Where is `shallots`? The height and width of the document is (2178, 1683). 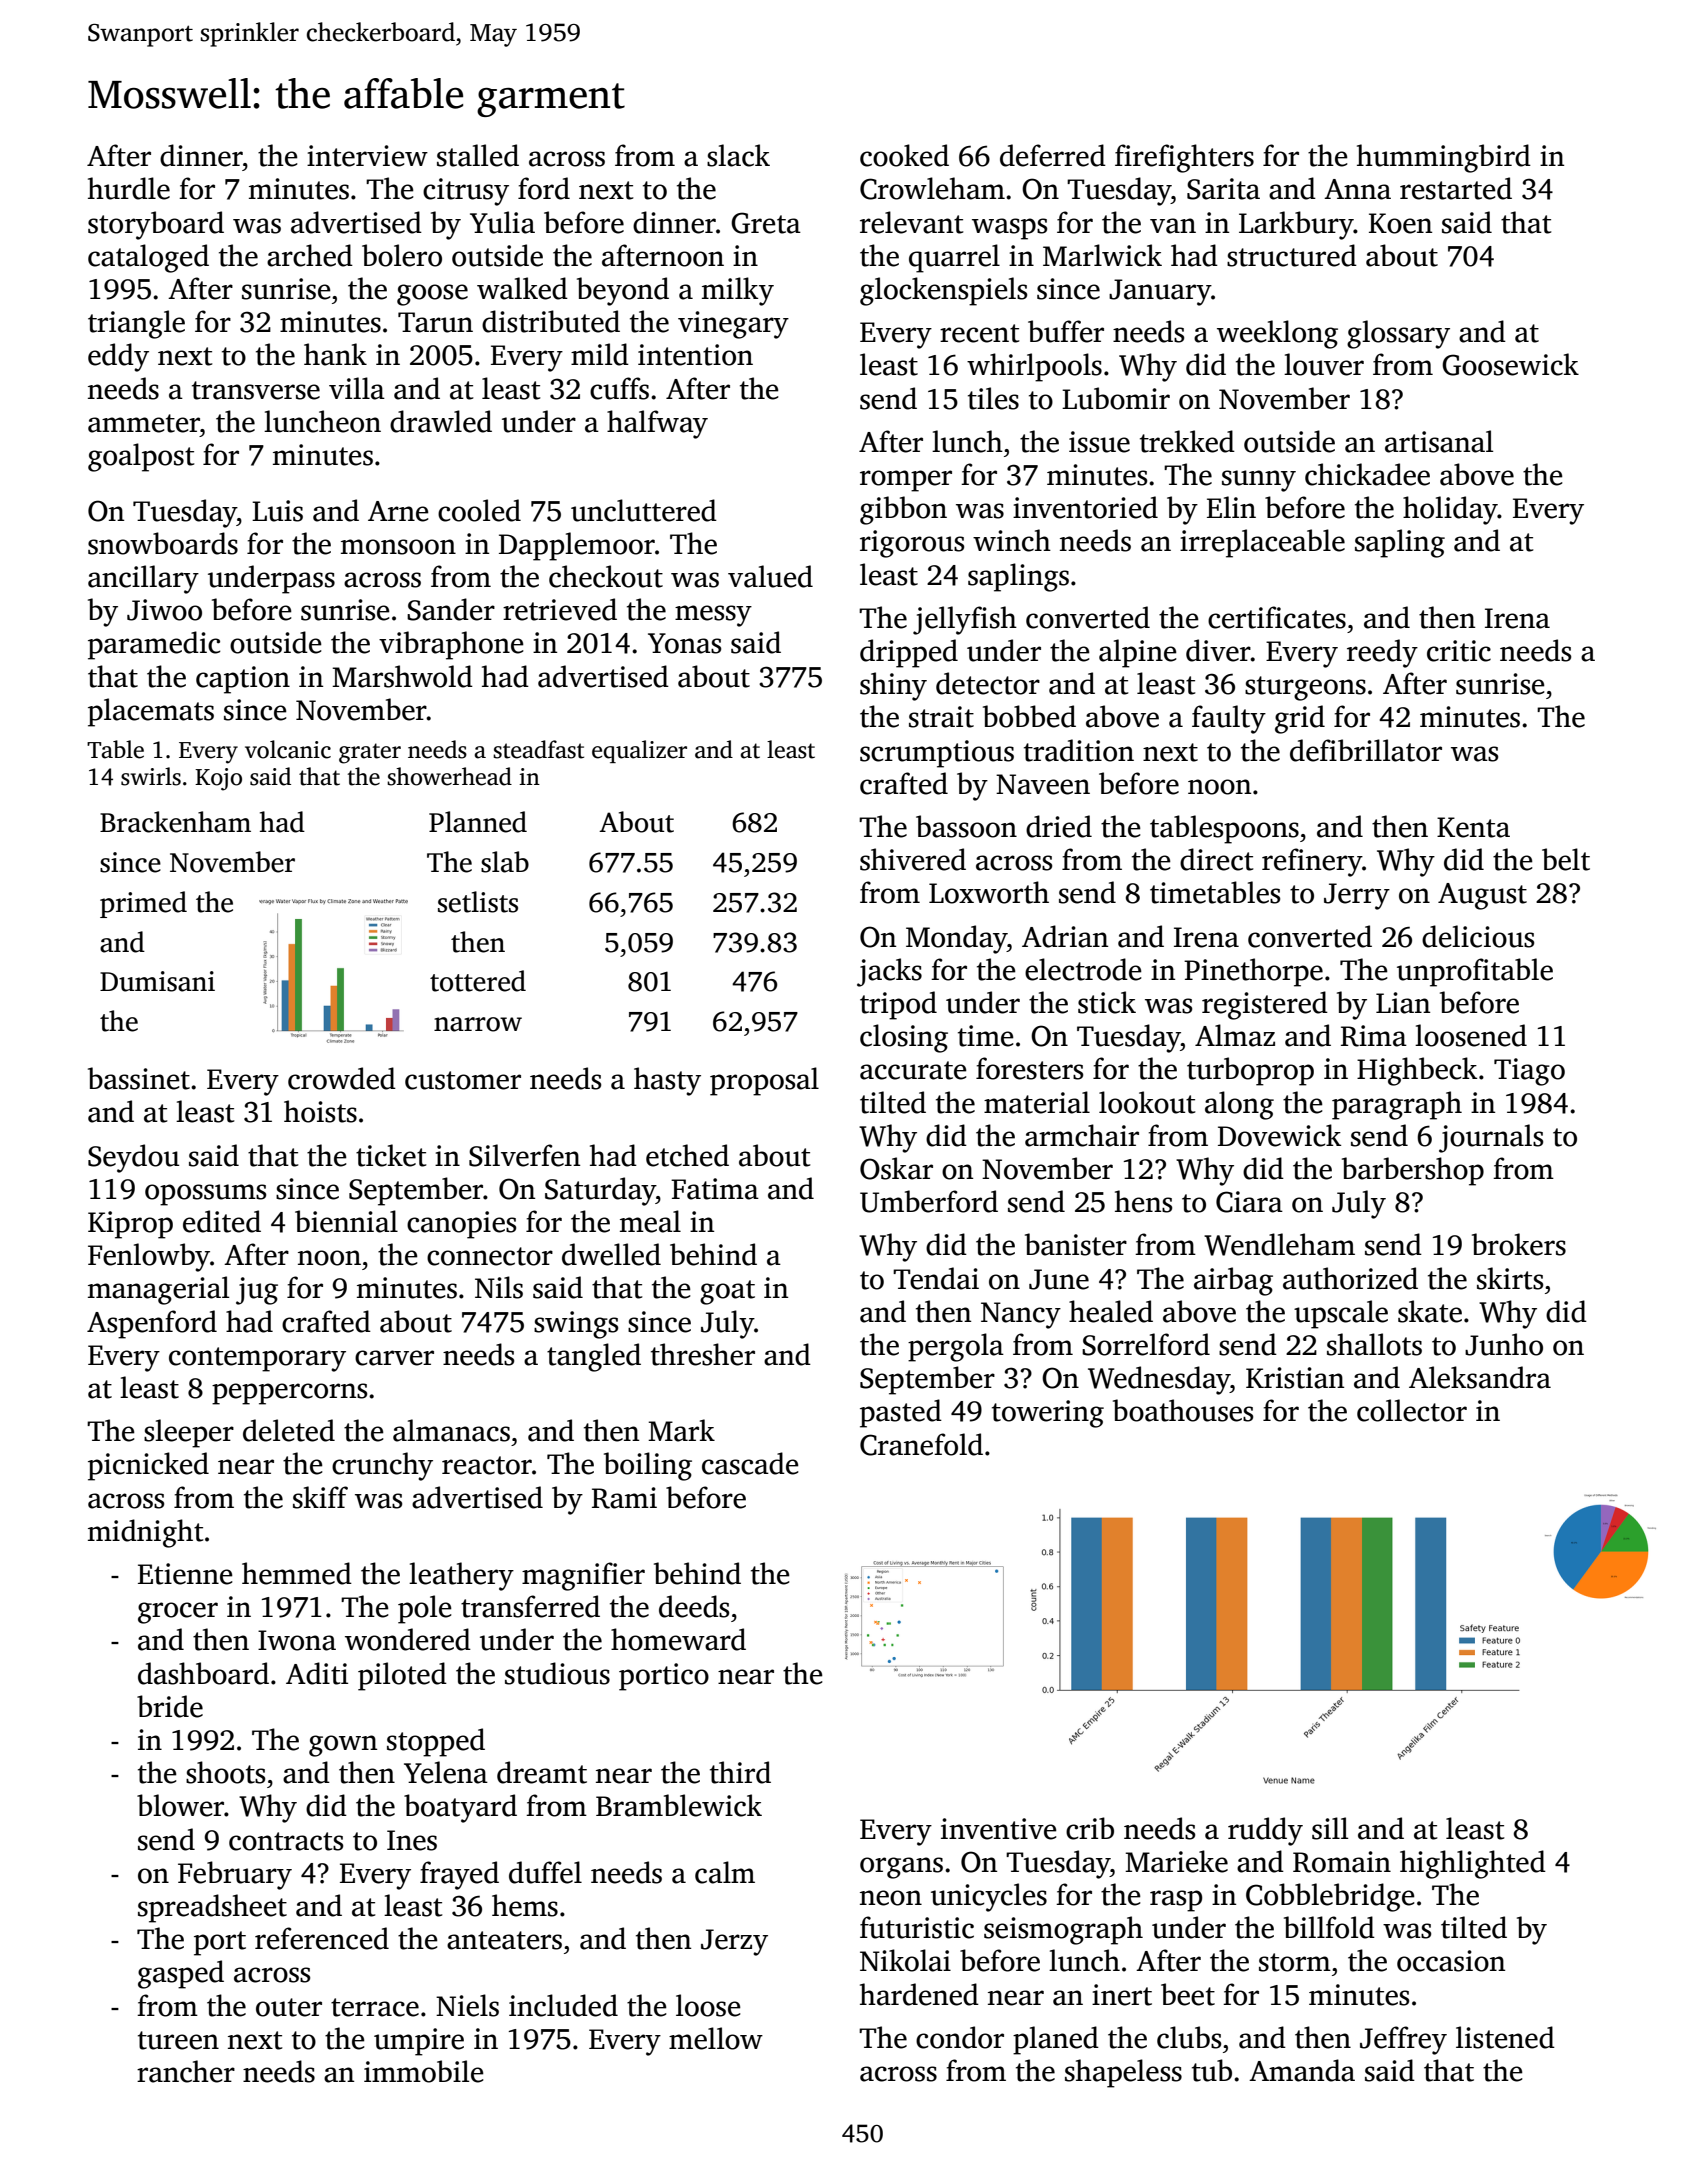 shallots is located at coordinates (1374, 1344).
